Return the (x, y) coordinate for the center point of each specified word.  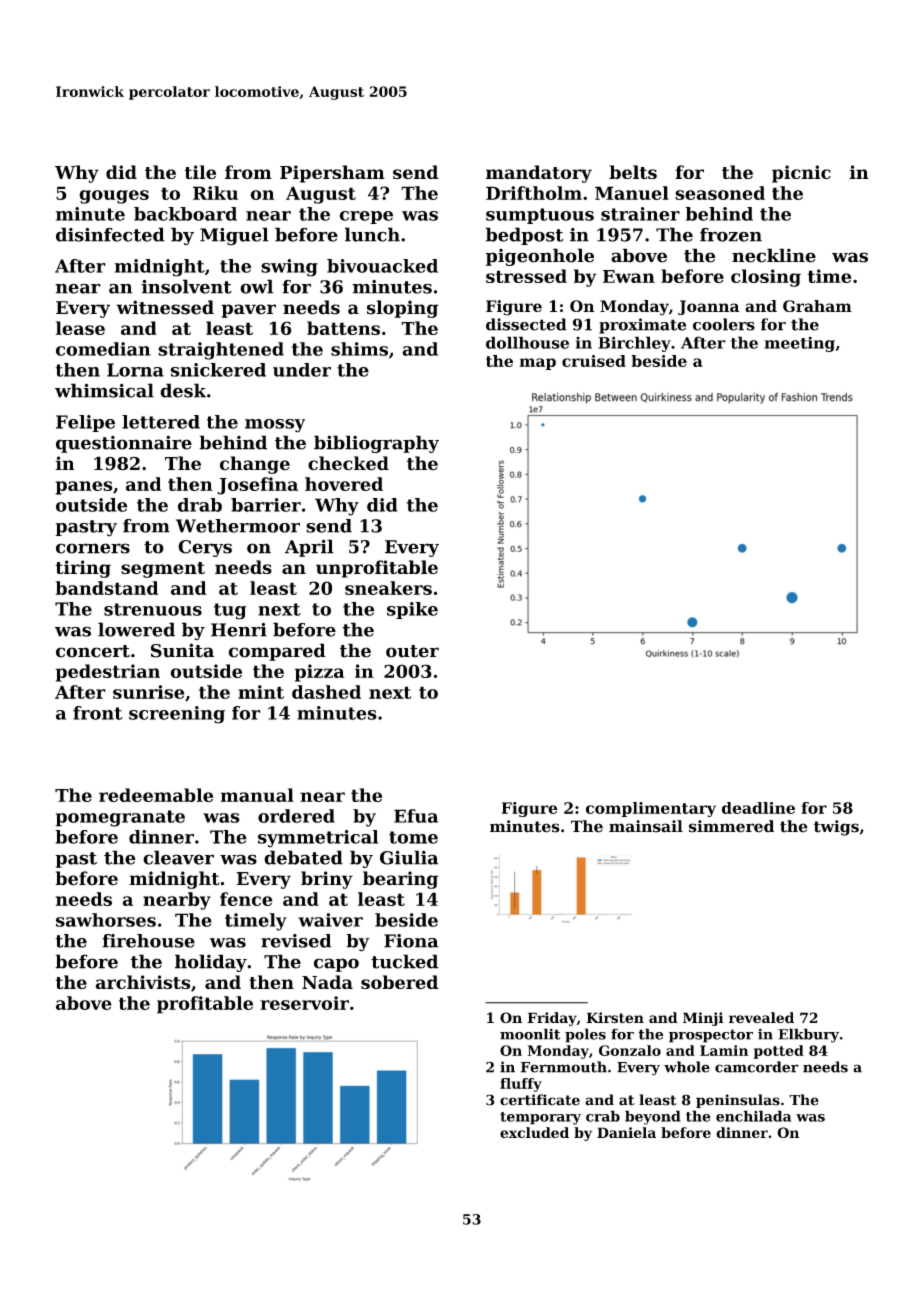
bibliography (376, 444)
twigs (836, 828)
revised (296, 941)
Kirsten (615, 1018)
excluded (534, 1132)
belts (633, 172)
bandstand (107, 588)
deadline (758, 808)
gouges (114, 197)
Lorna (135, 370)
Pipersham (332, 174)
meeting (799, 344)
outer (412, 651)
